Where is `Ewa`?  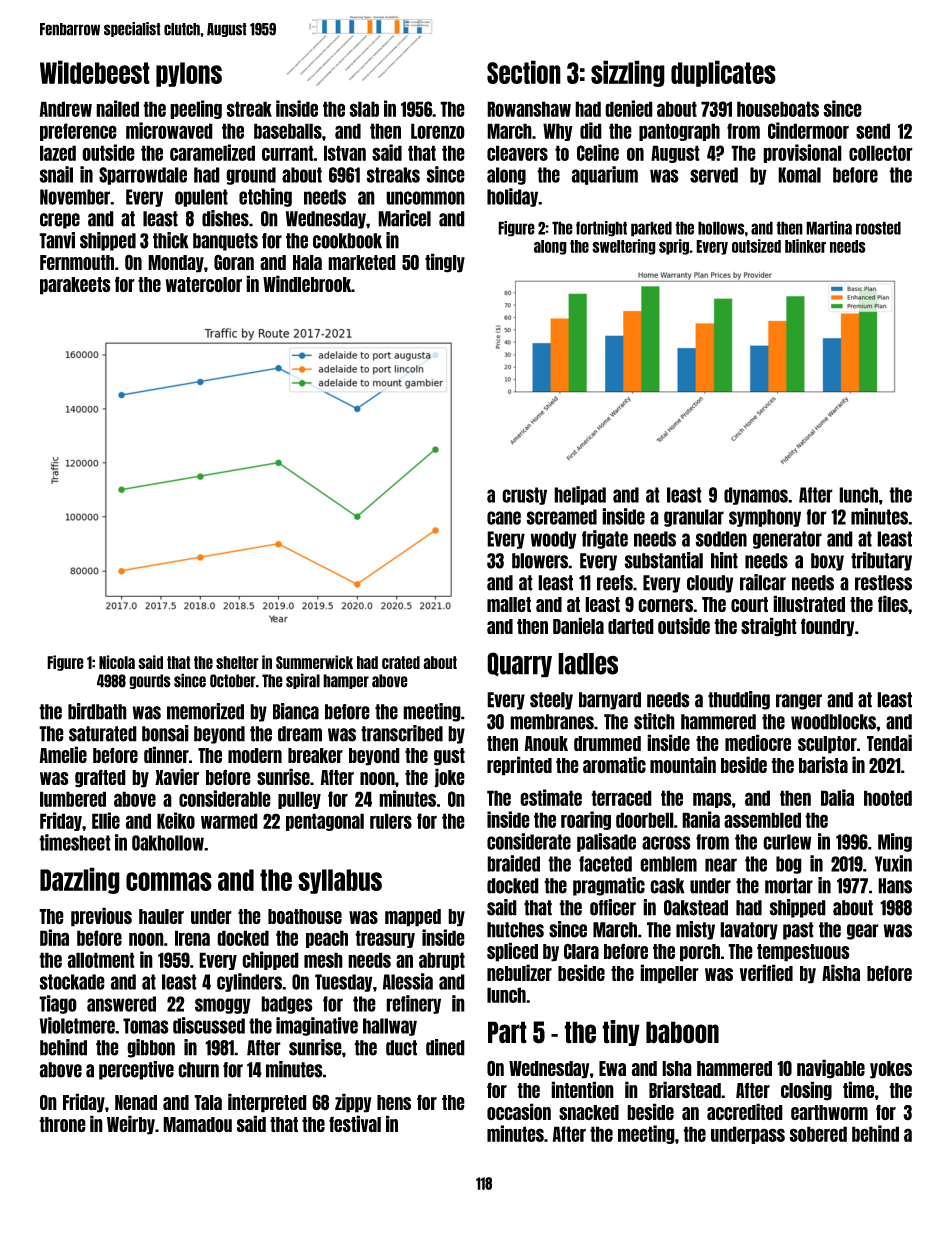
Ewa is located at coordinates (612, 1068).
